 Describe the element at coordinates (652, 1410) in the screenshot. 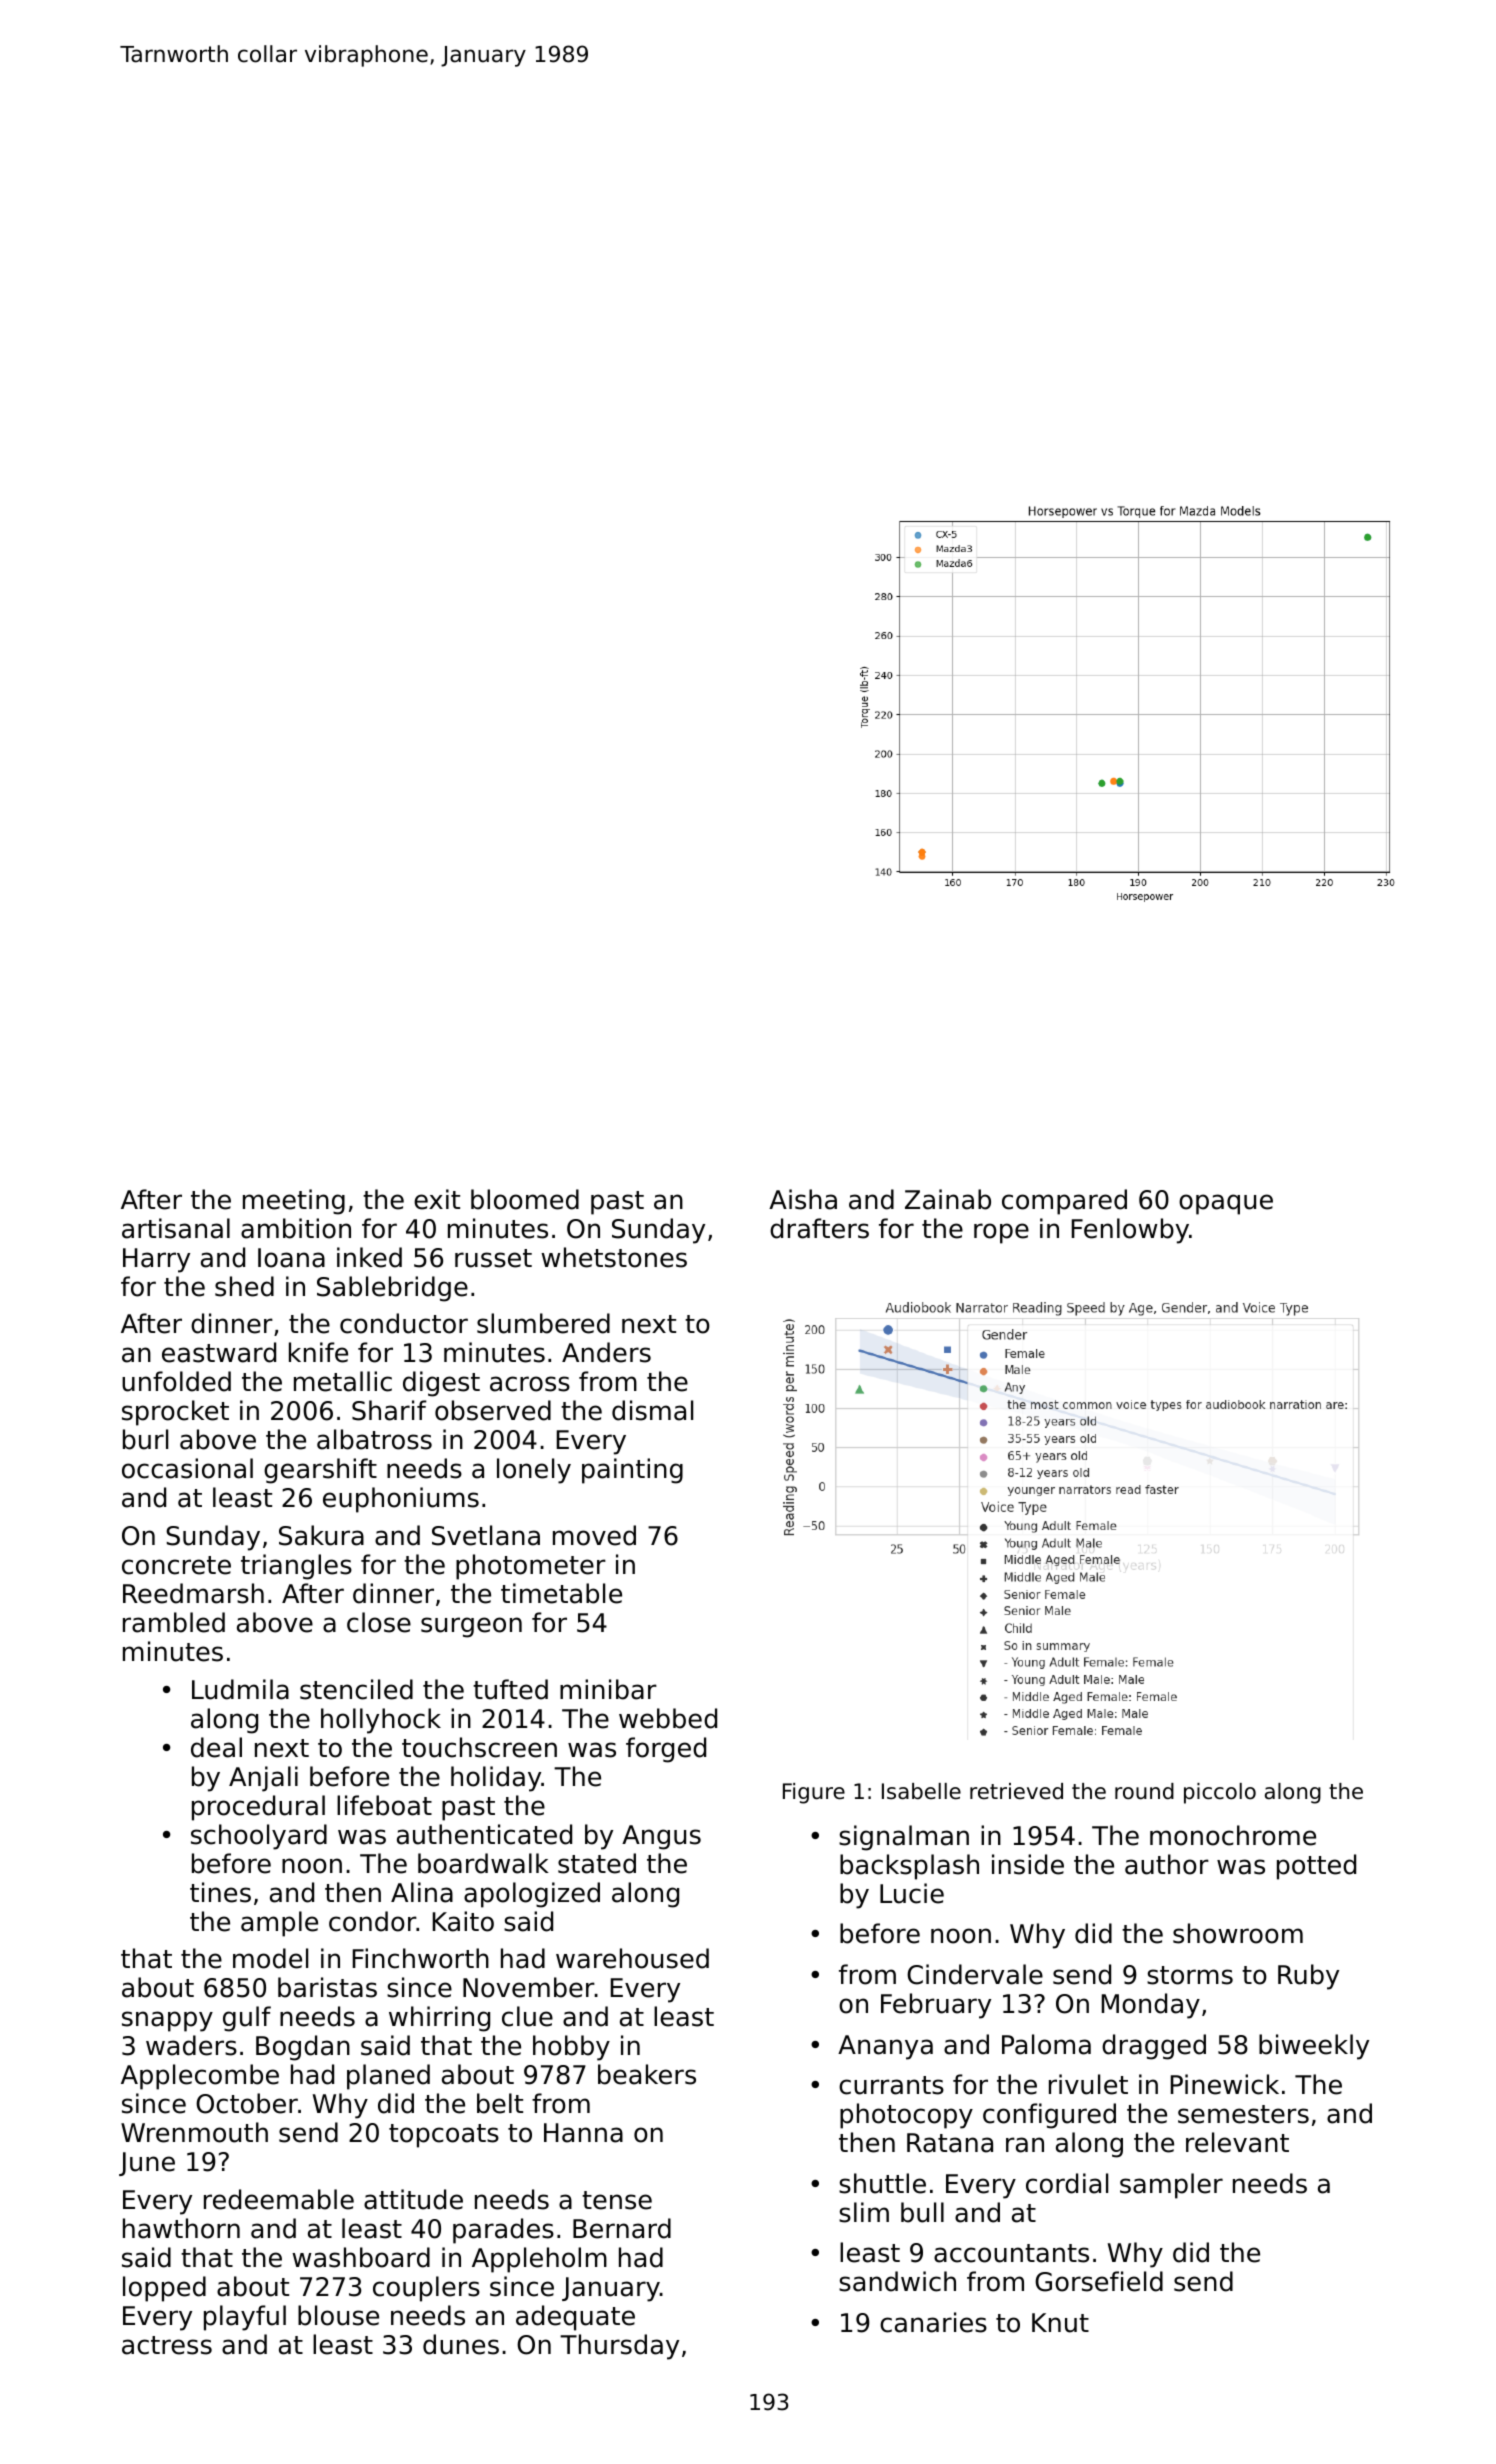

I see `dismal` at that location.
